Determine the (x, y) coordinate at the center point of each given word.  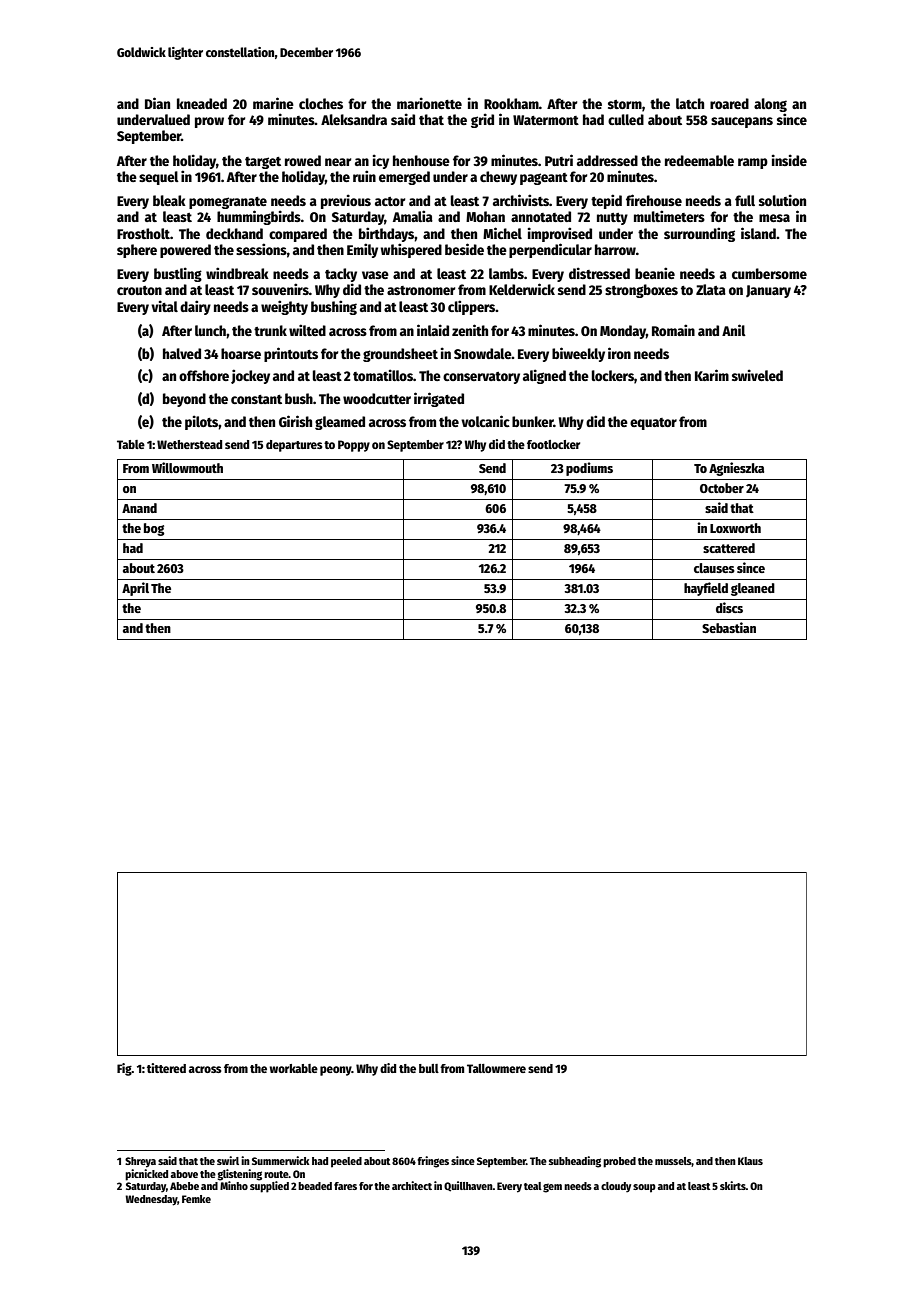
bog (154, 529)
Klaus (750, 1161)
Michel (502, 233)
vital (164, 306)
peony (336, 1071)
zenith (470, 330)
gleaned (753, 589)
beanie (655, 273)
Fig (124, 1069)
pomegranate (228, 203)
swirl (228, 1160)
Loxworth (735, 528)
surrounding (699, 234)
